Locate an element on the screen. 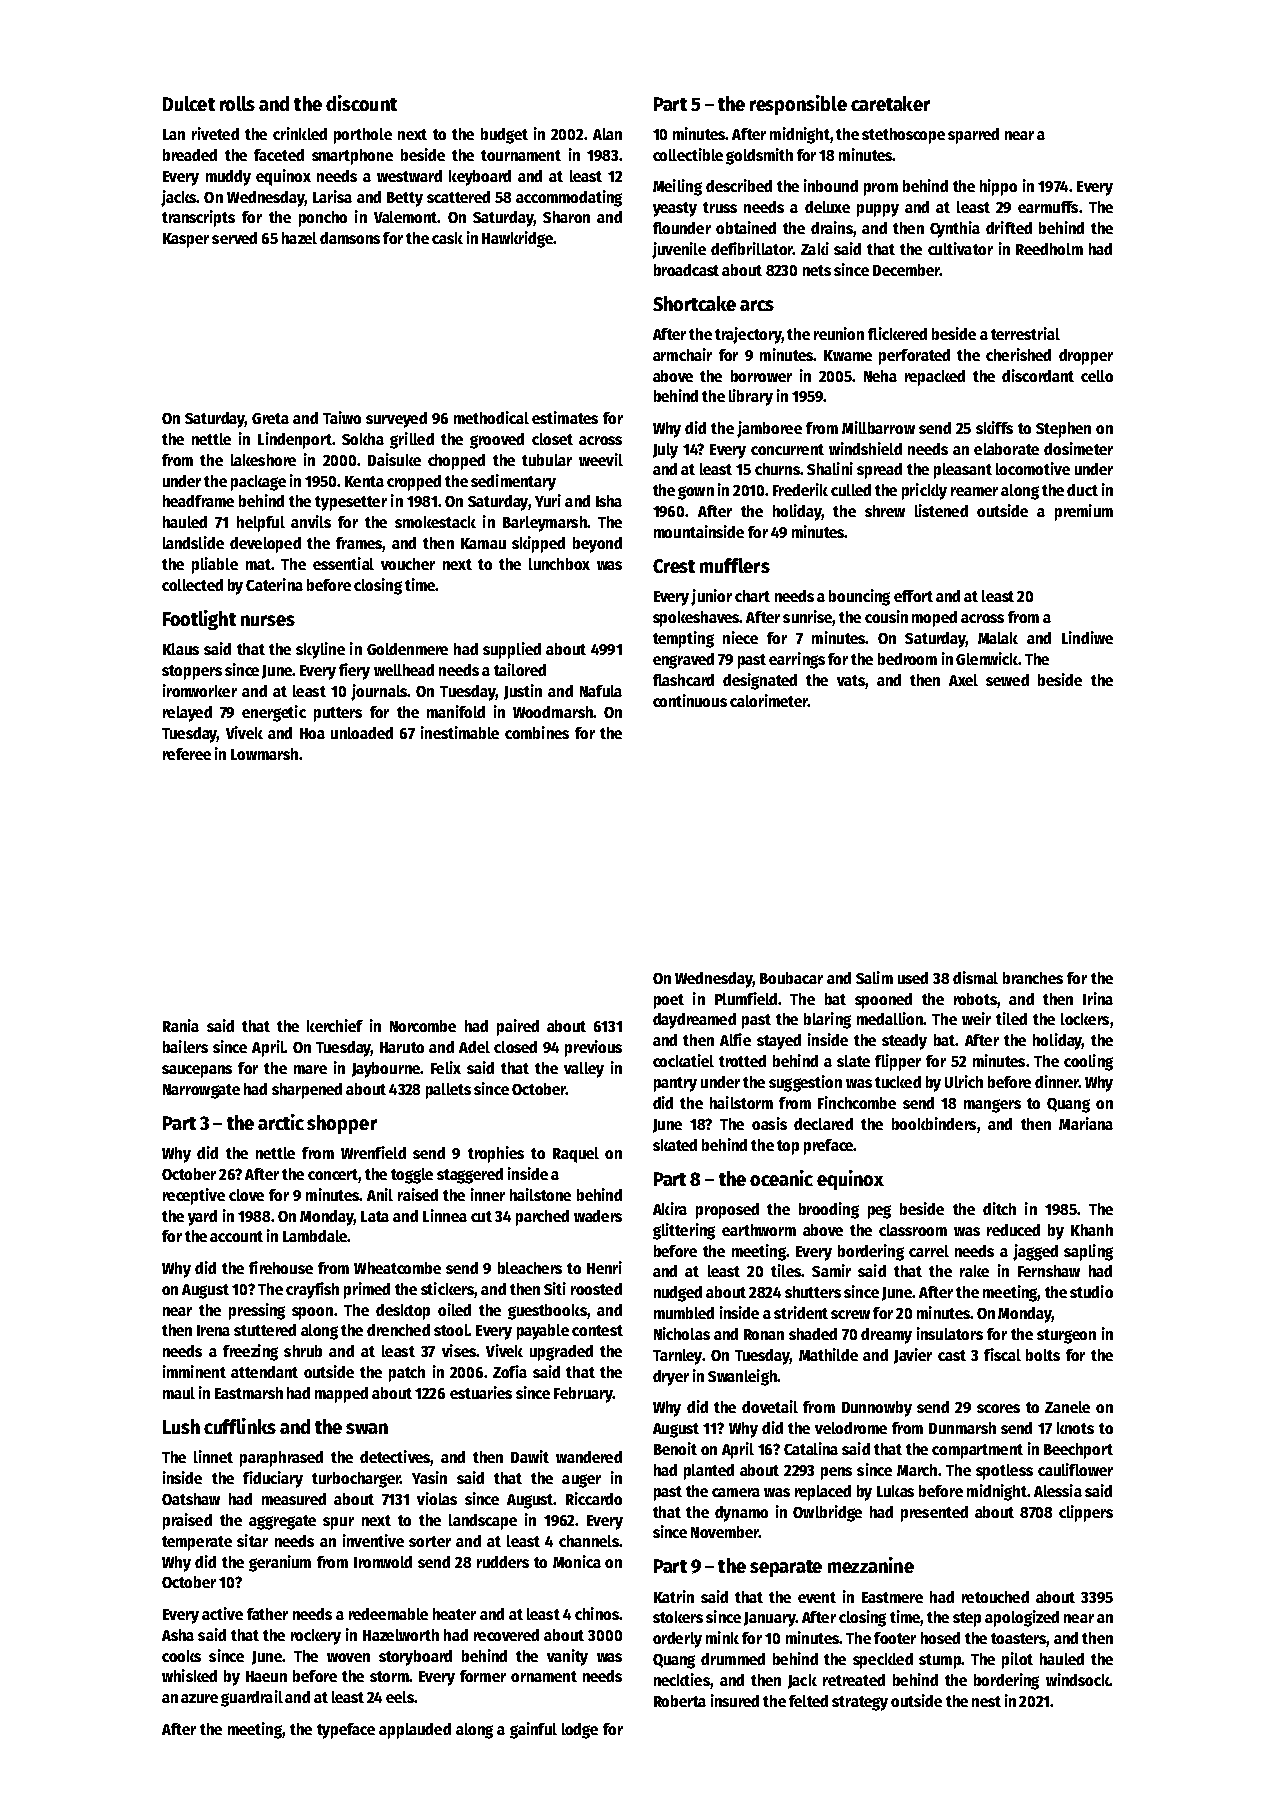 Image resolution: width=1275 pixels, height=1803 pixels. journals is located at coordinates (379, 692).
